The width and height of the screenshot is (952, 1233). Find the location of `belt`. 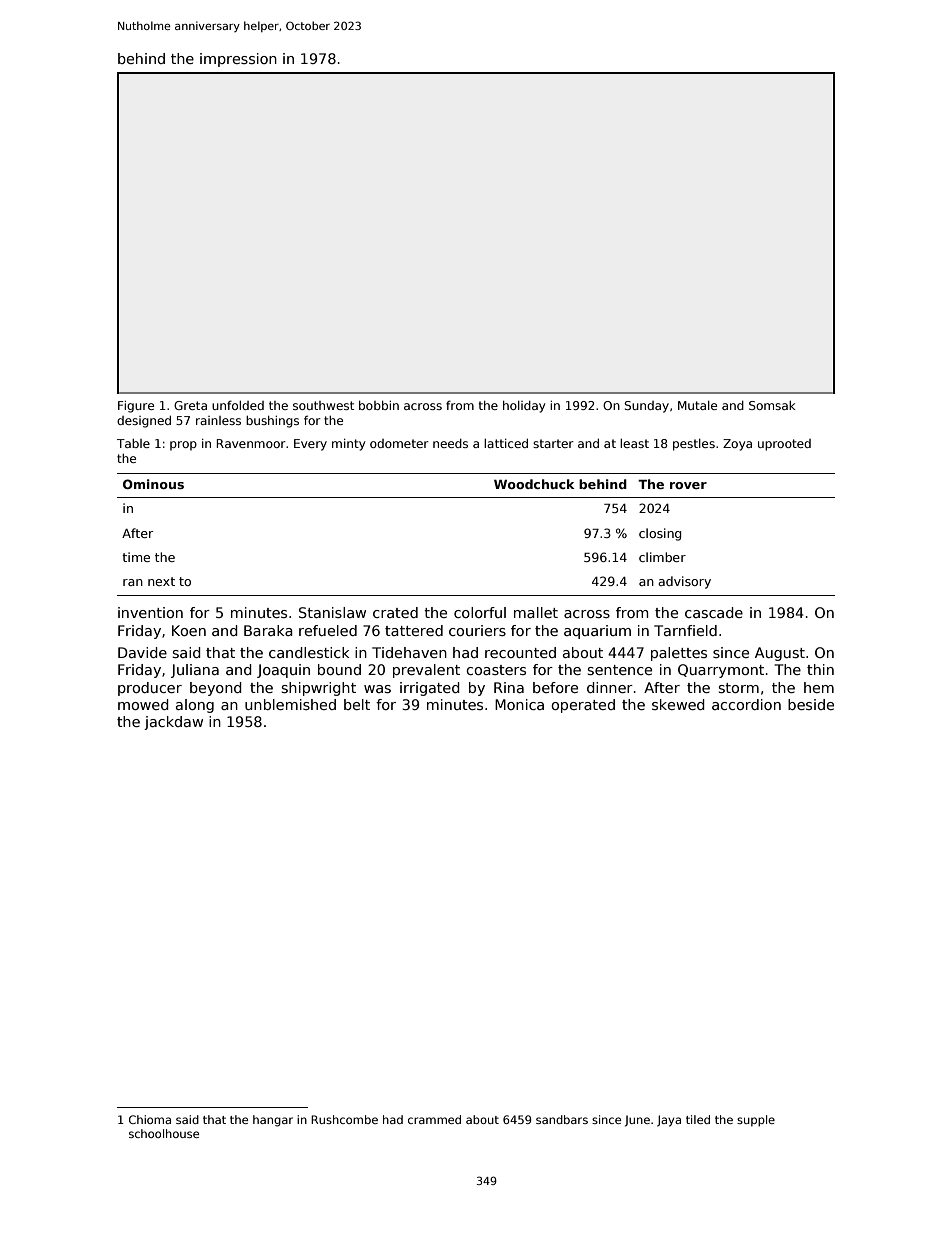

belt is located at coordinates (357, 704).
